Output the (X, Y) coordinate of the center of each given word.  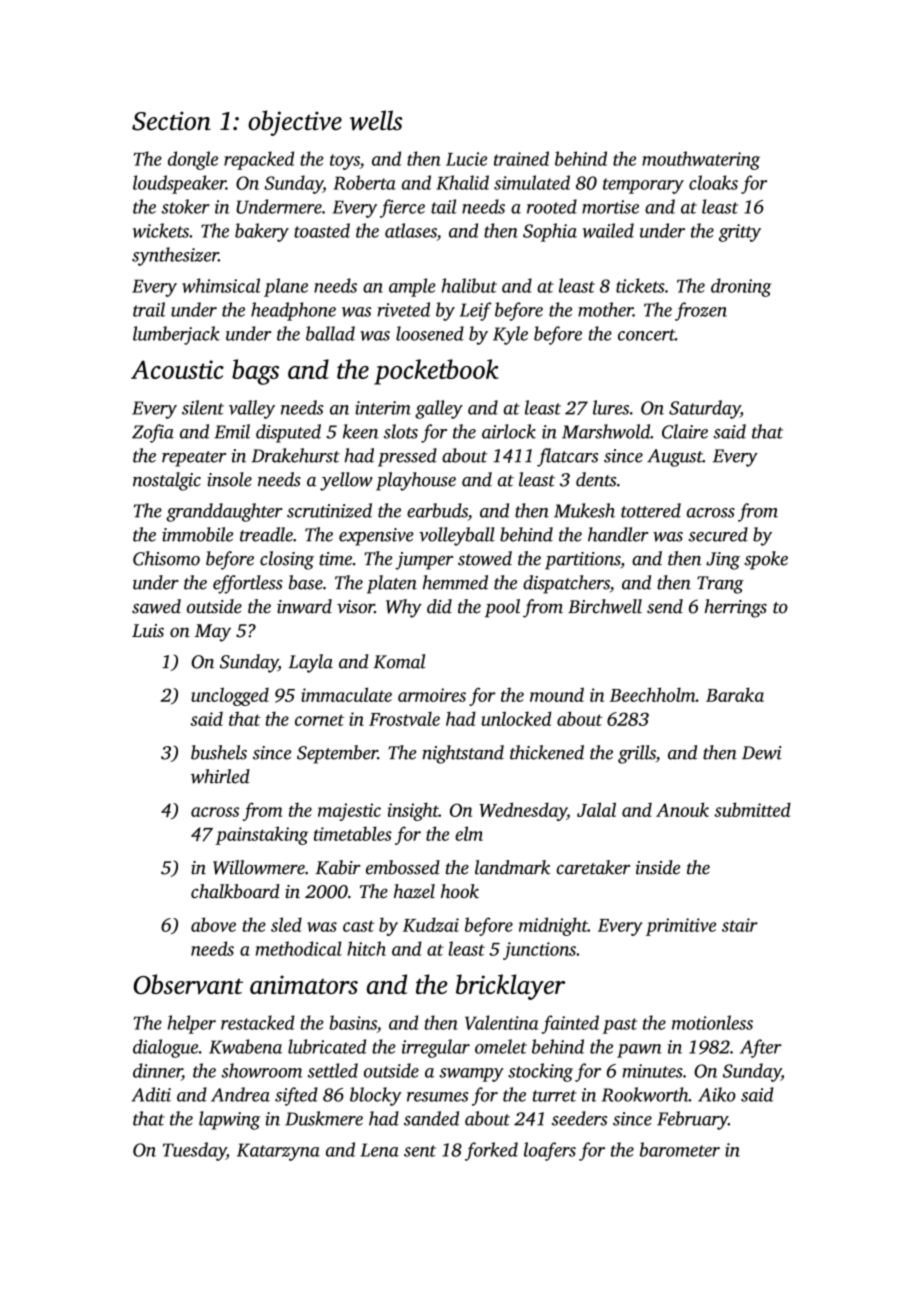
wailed (608, 230)
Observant (188, 984)
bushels (219, 752)
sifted (296, 1096)
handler (618, 534)
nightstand (463, 754)
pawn (639, 1051)
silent (203, 407)
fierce (402, 208)
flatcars (567, 457)
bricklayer (510, 987)
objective (295, 123)
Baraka (735, 694)
